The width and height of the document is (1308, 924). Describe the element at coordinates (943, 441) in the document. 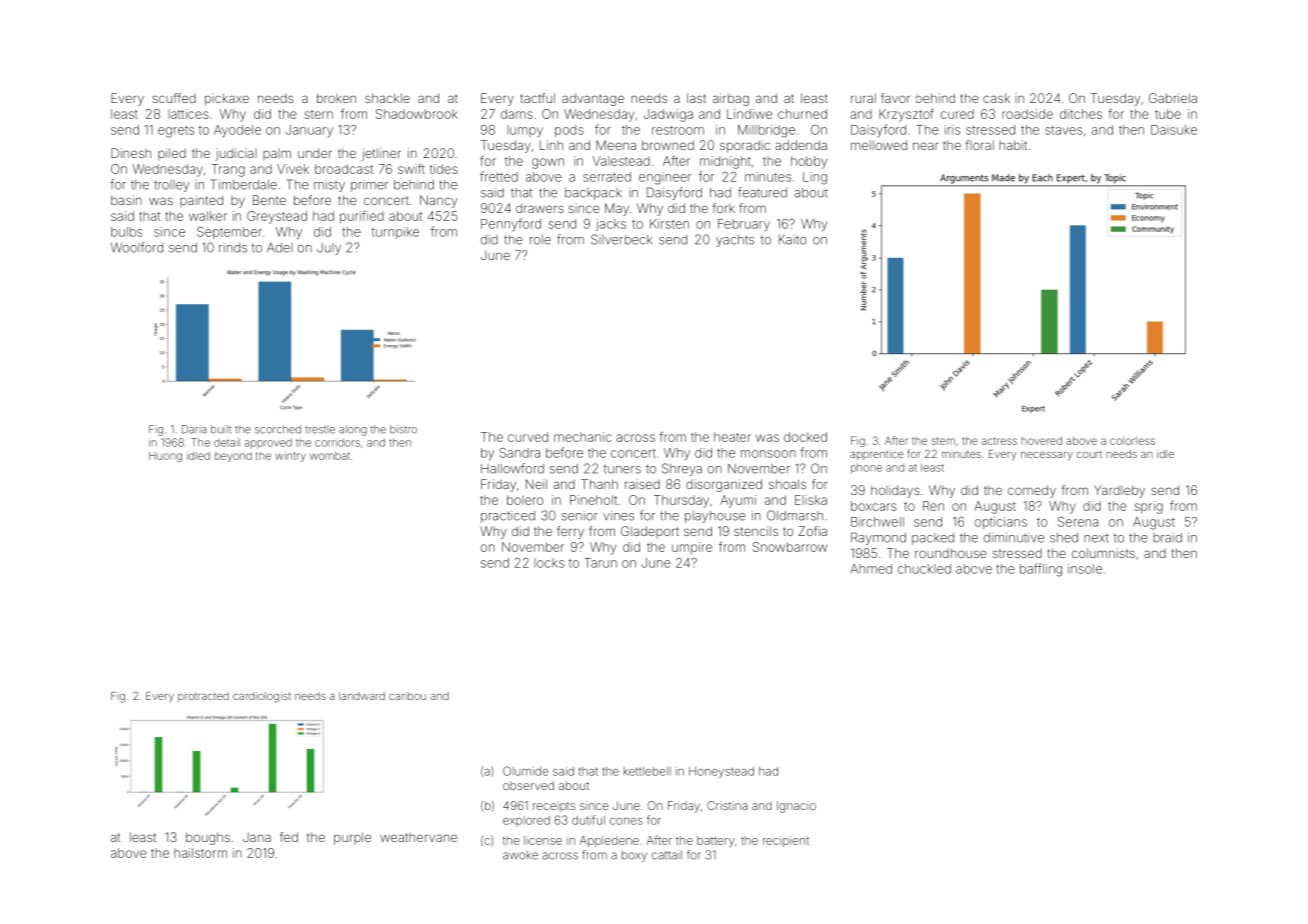

I see `stem` at that location.
